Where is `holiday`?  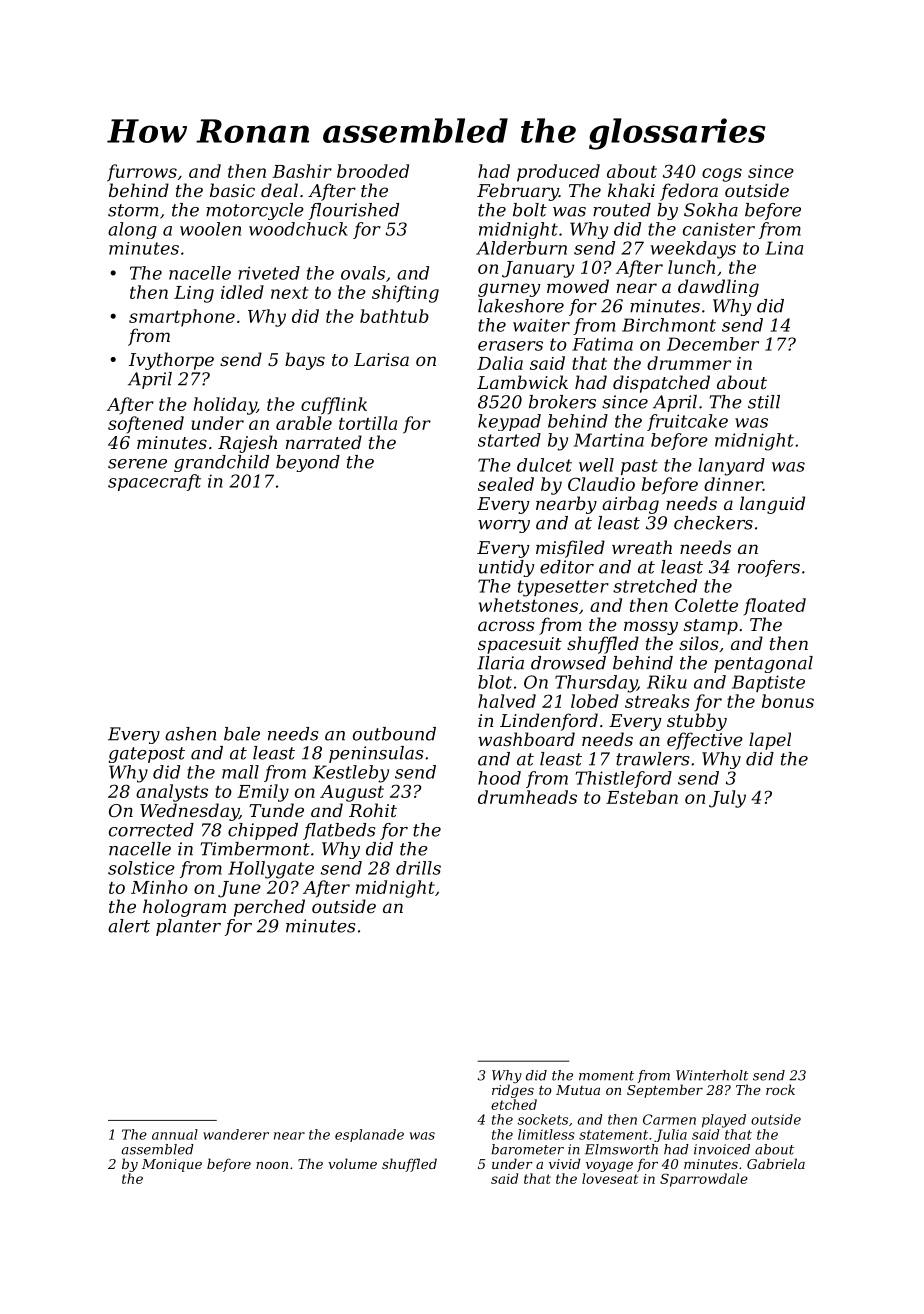
holiday is located at coordinates (225, 406).
